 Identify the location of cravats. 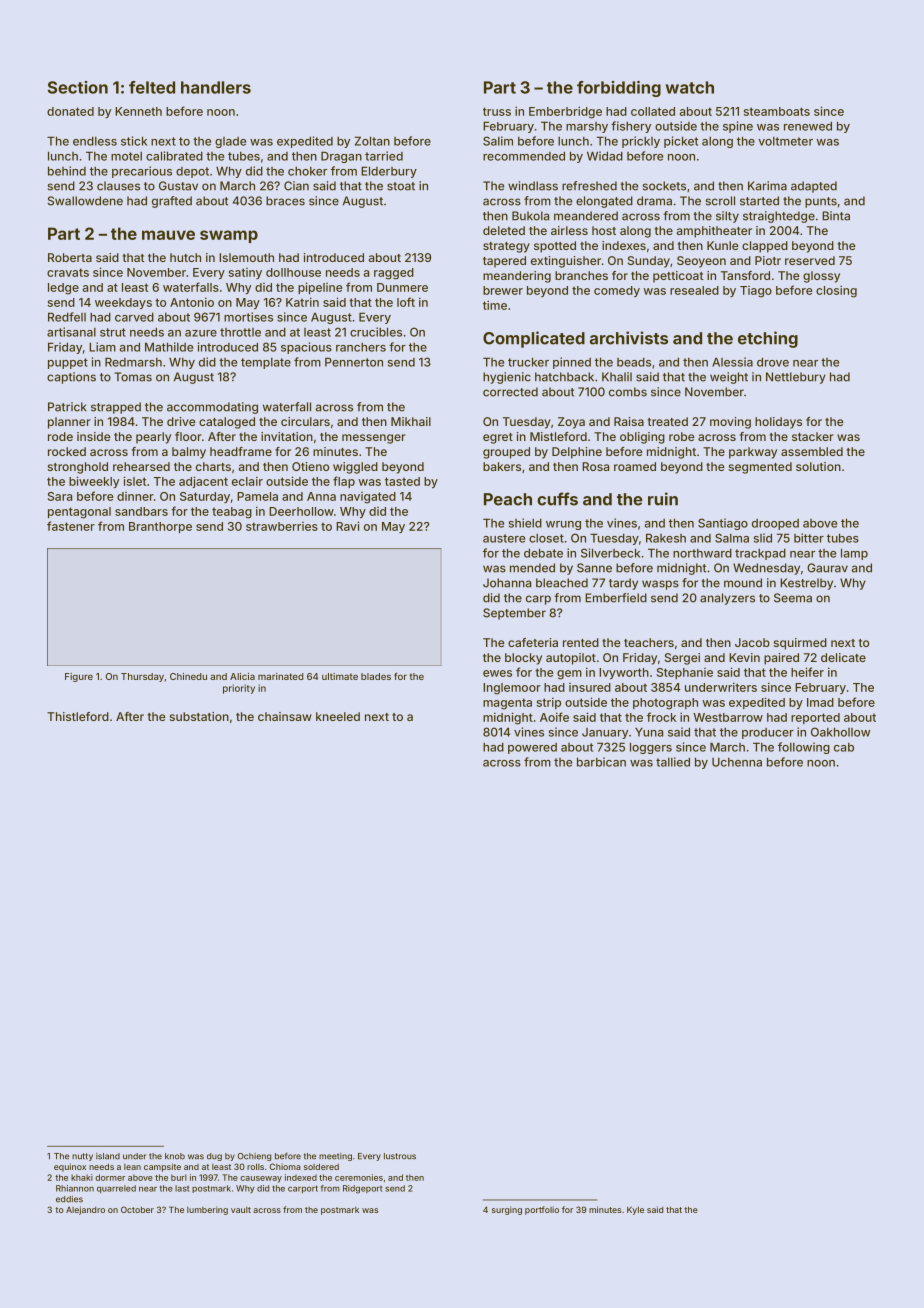
(68, 272).
